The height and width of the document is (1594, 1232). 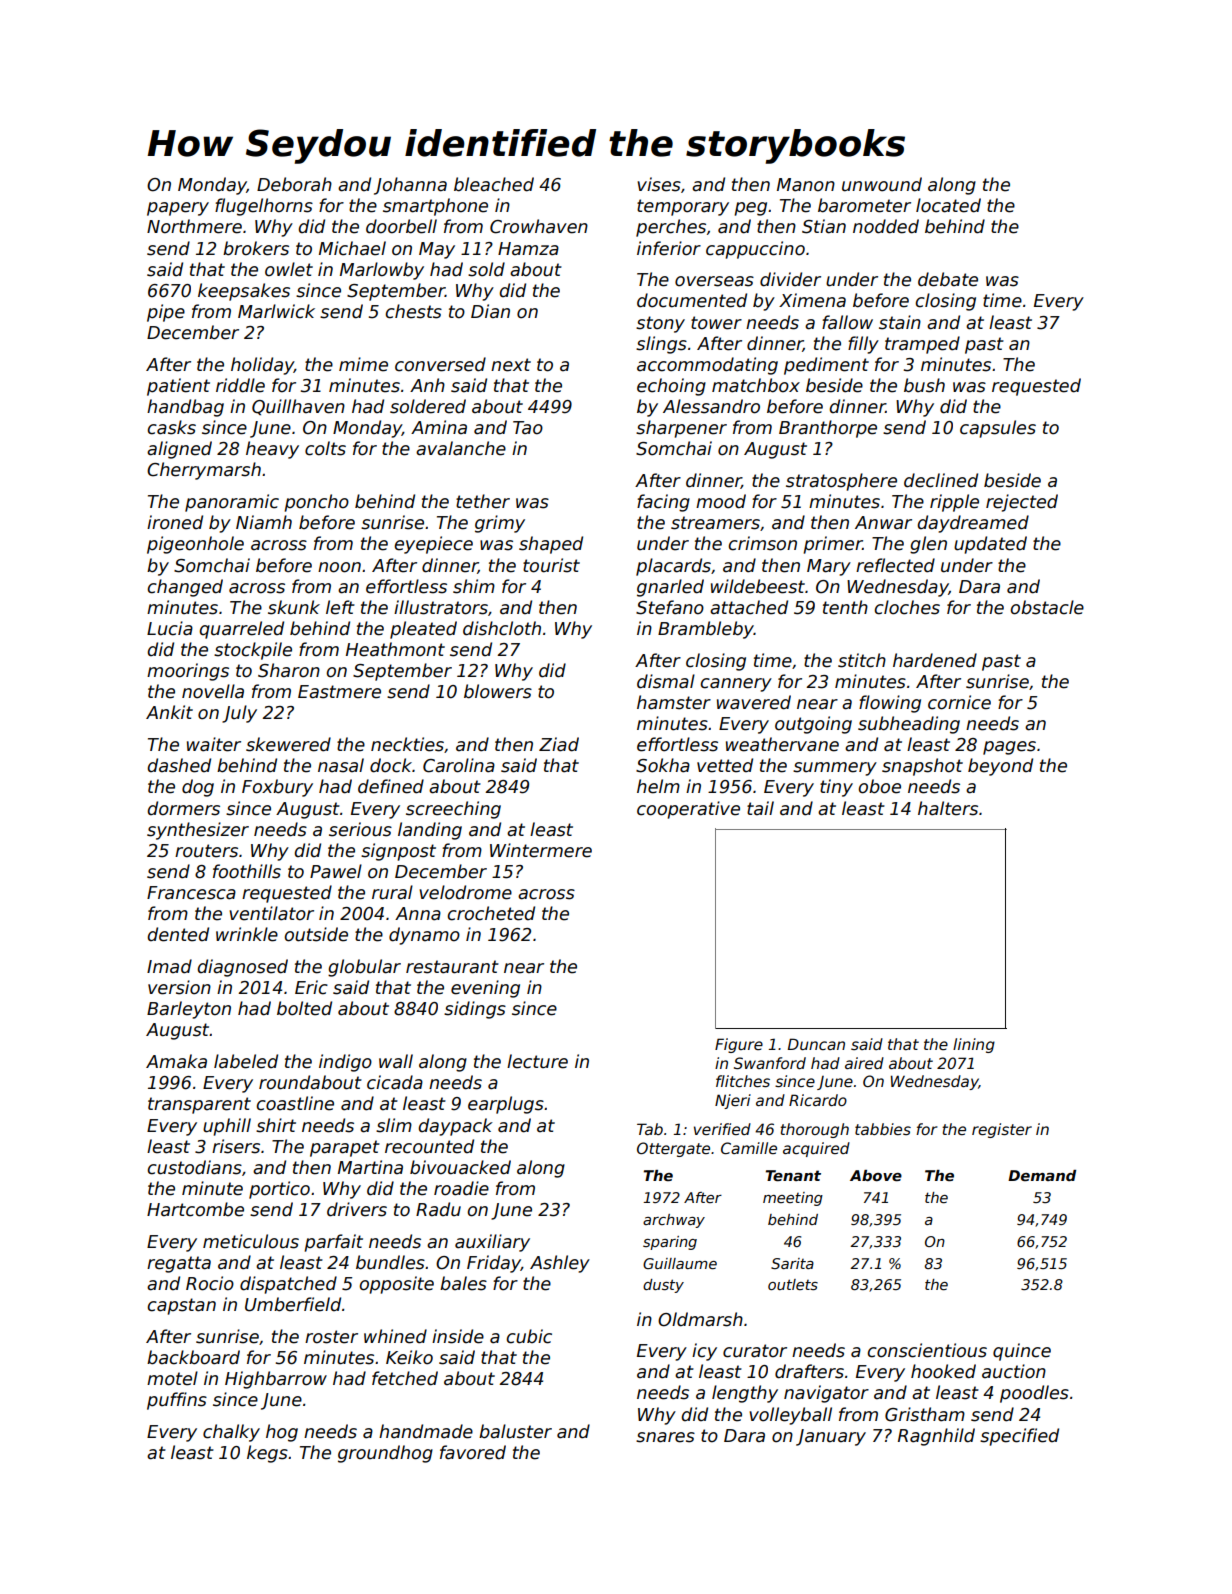 I want to click on summery, so click(x=835, y=769).
